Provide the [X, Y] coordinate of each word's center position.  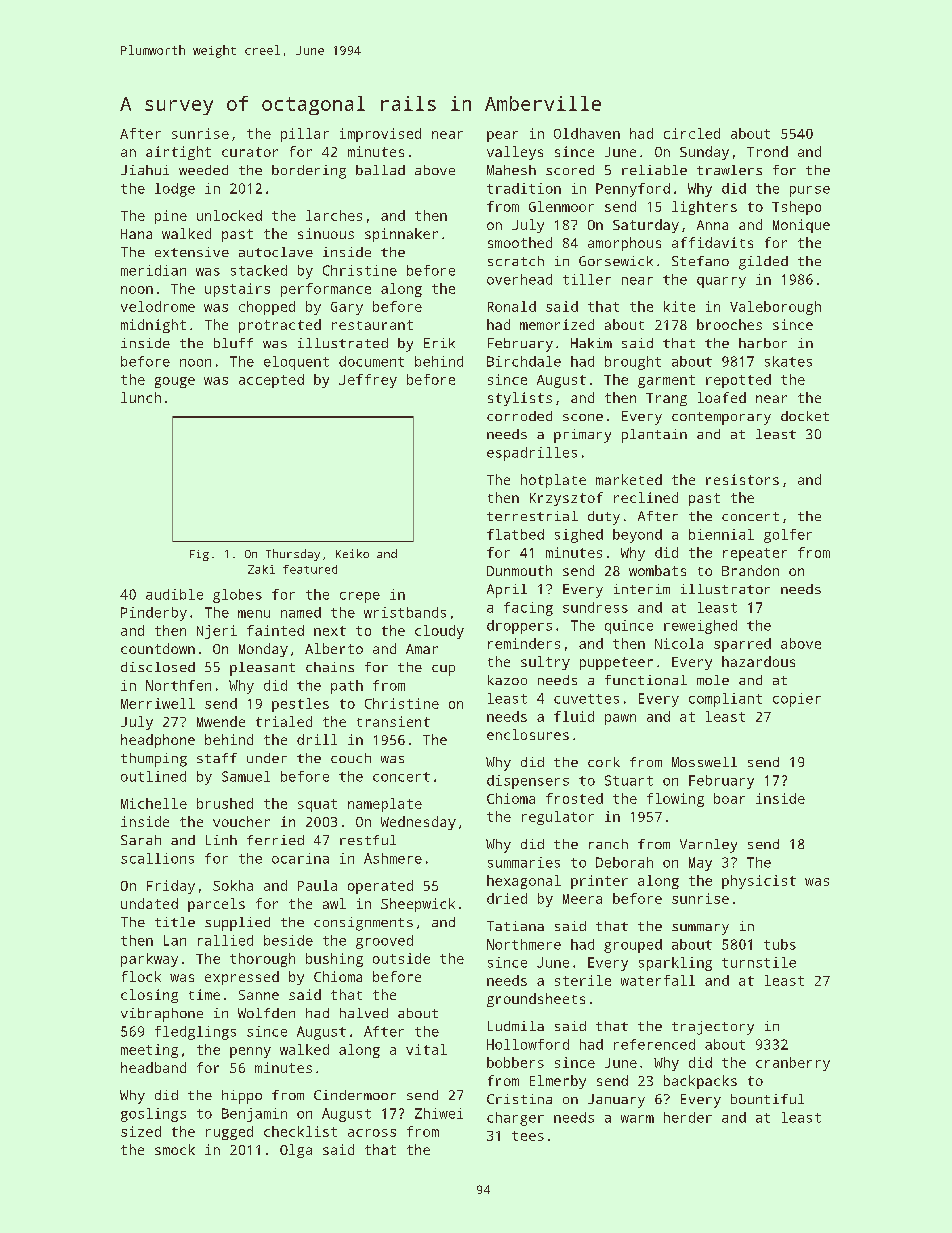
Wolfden [266, 1013]
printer [599, 882]
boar [729, 798]
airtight [178, 153]
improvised [380, 135]
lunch [141, 397]
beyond [637, 536]
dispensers [528, 782]
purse [810, 191]
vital [426, 1049]
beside [288, 940]
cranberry [793, 1064]
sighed [579, 536]
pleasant [262, 669]
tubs [780, 944]
